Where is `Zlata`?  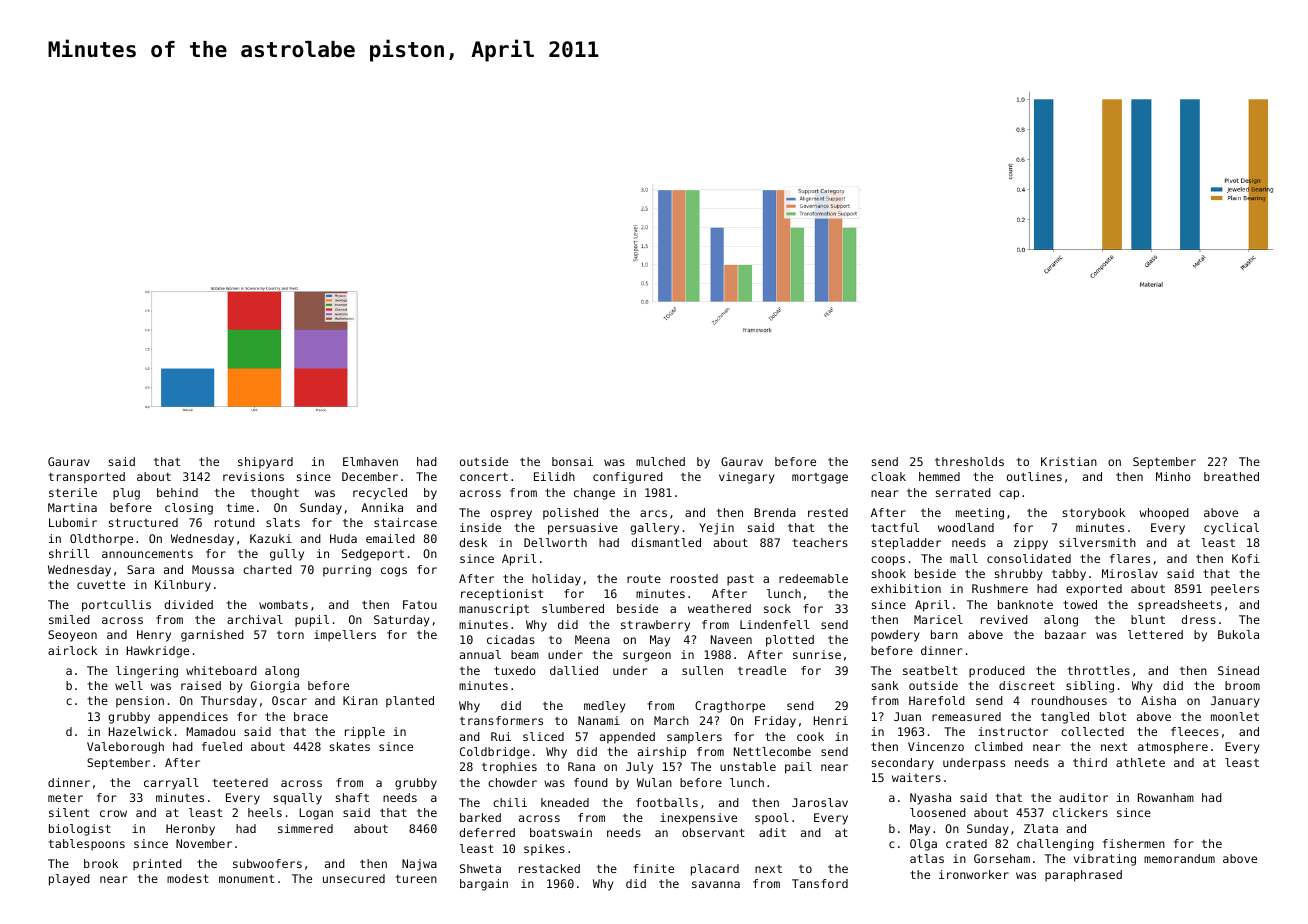
Zlata is located at coordinates (1041, 828).
